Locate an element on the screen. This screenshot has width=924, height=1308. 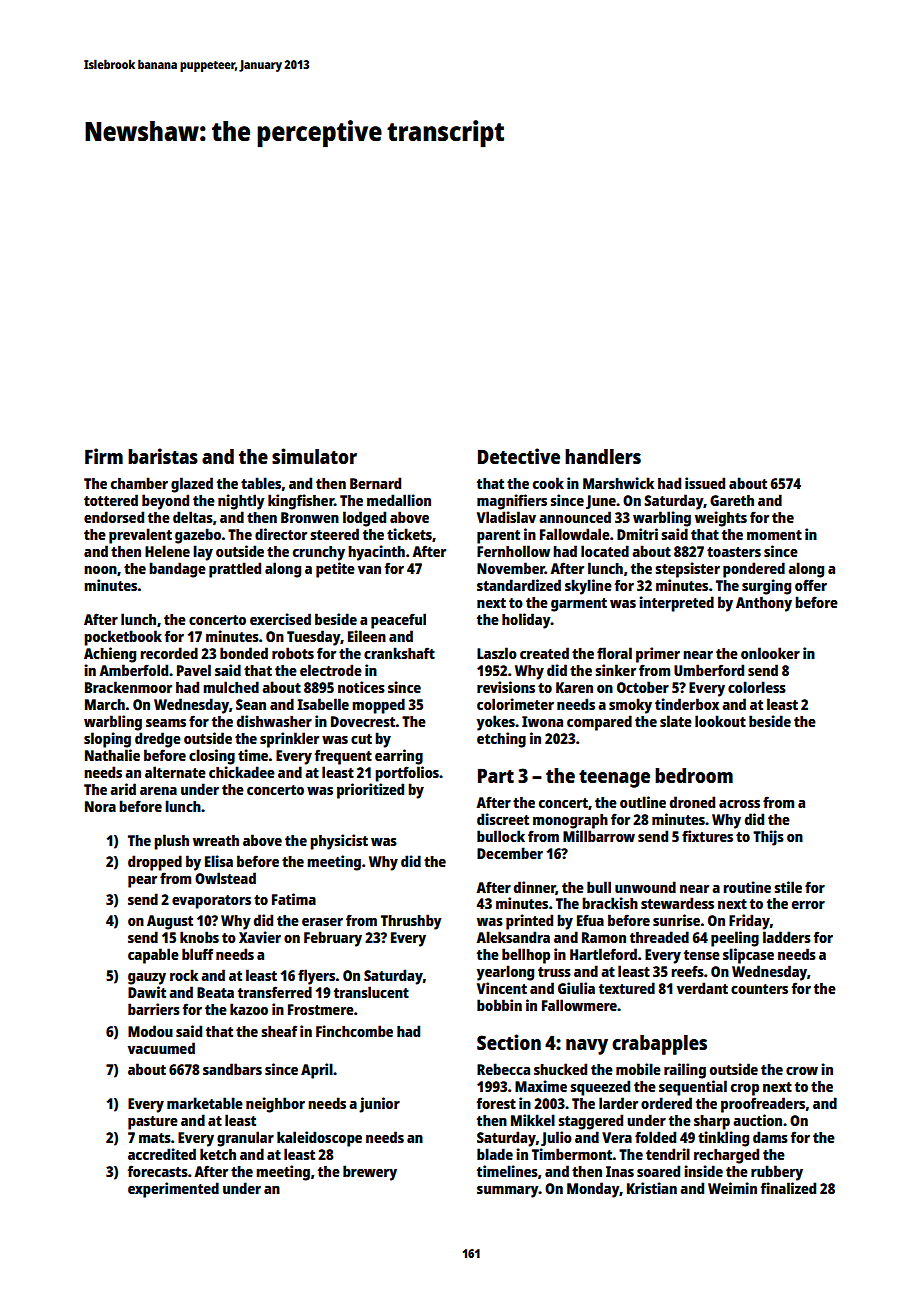
simulator is located at coordinates (314, 456).
